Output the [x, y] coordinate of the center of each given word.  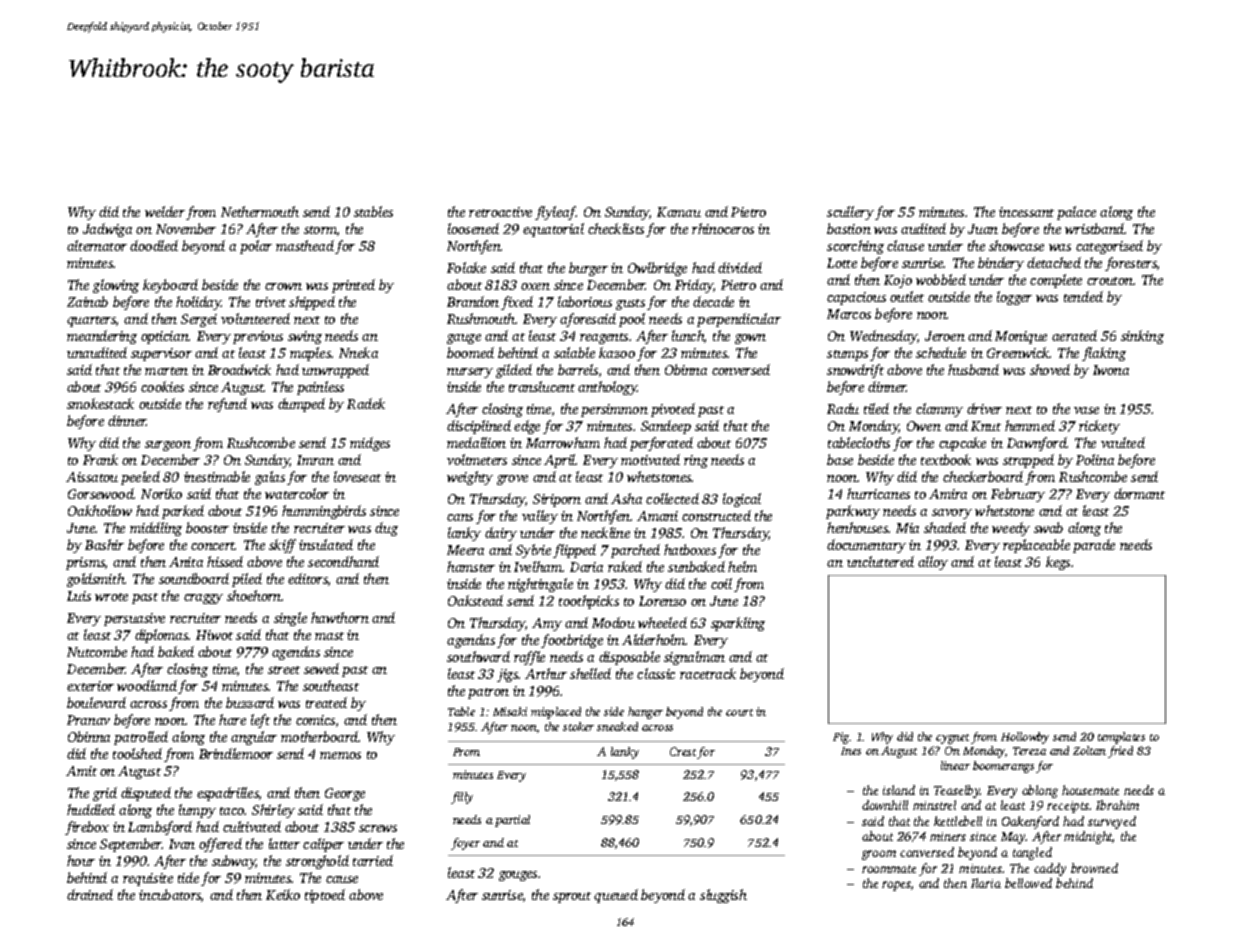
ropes [896, 886]
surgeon [168, 446]
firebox [87, 828]
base [840, 459]
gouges [518, 876]
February [1018, 495]
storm [320, 230]
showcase [1016, 245]
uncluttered [880, 561]
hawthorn [340, 617]
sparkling [738, 624]
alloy [933, 563]
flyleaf [555, 213]
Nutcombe [97, 651]
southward [478, 656]
